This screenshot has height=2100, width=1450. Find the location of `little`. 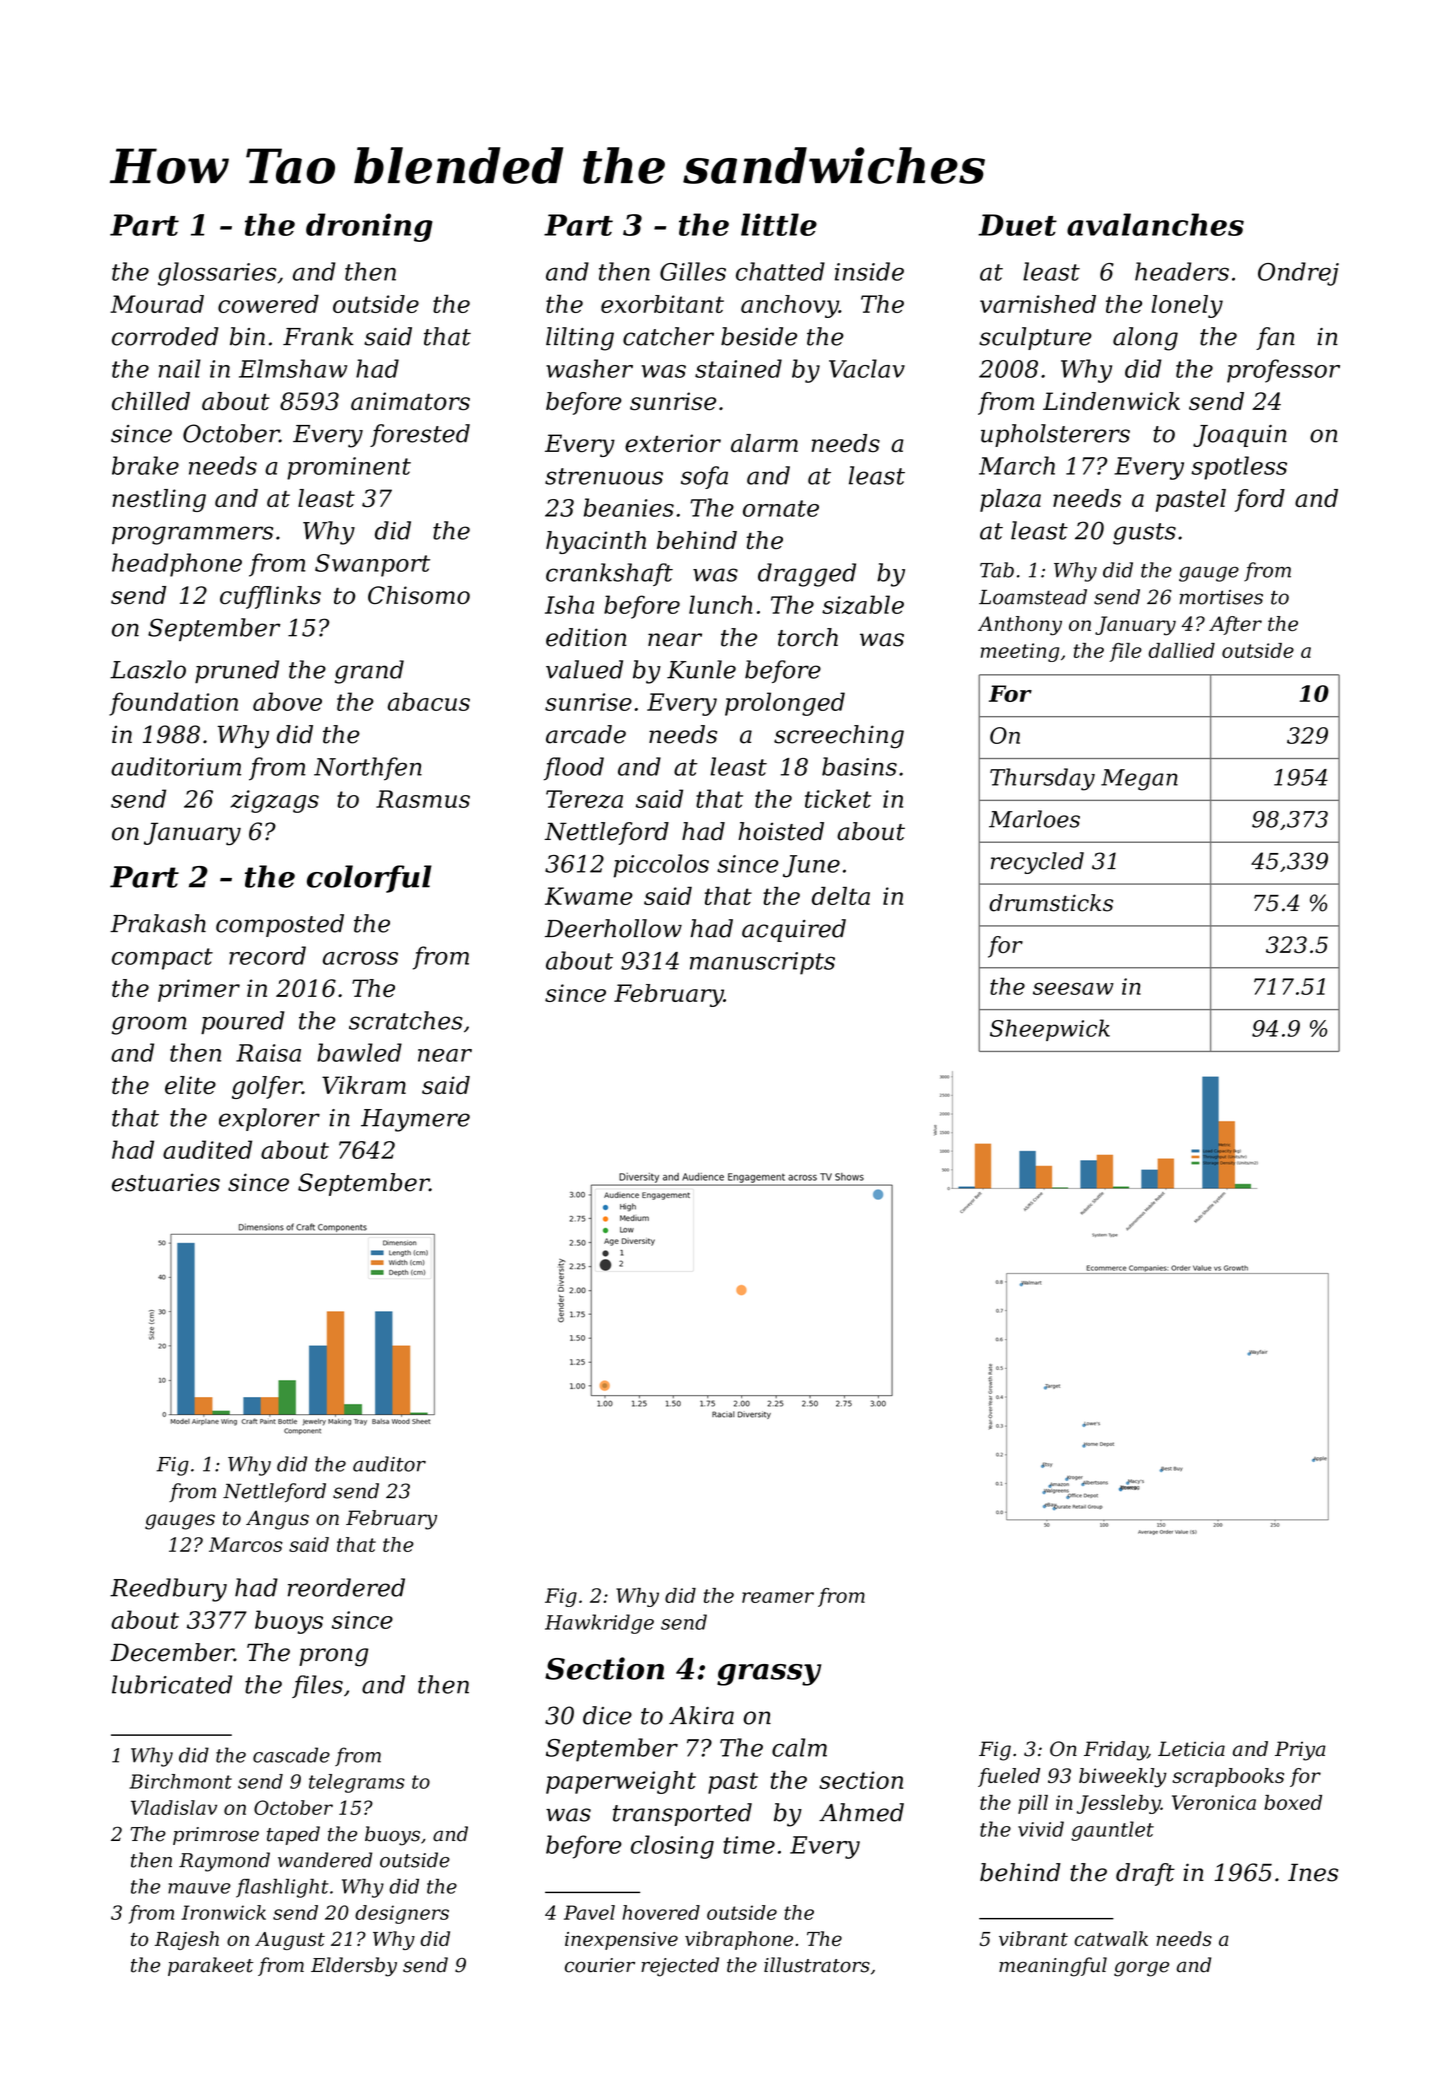

little is located at coordinates (779, 224).
